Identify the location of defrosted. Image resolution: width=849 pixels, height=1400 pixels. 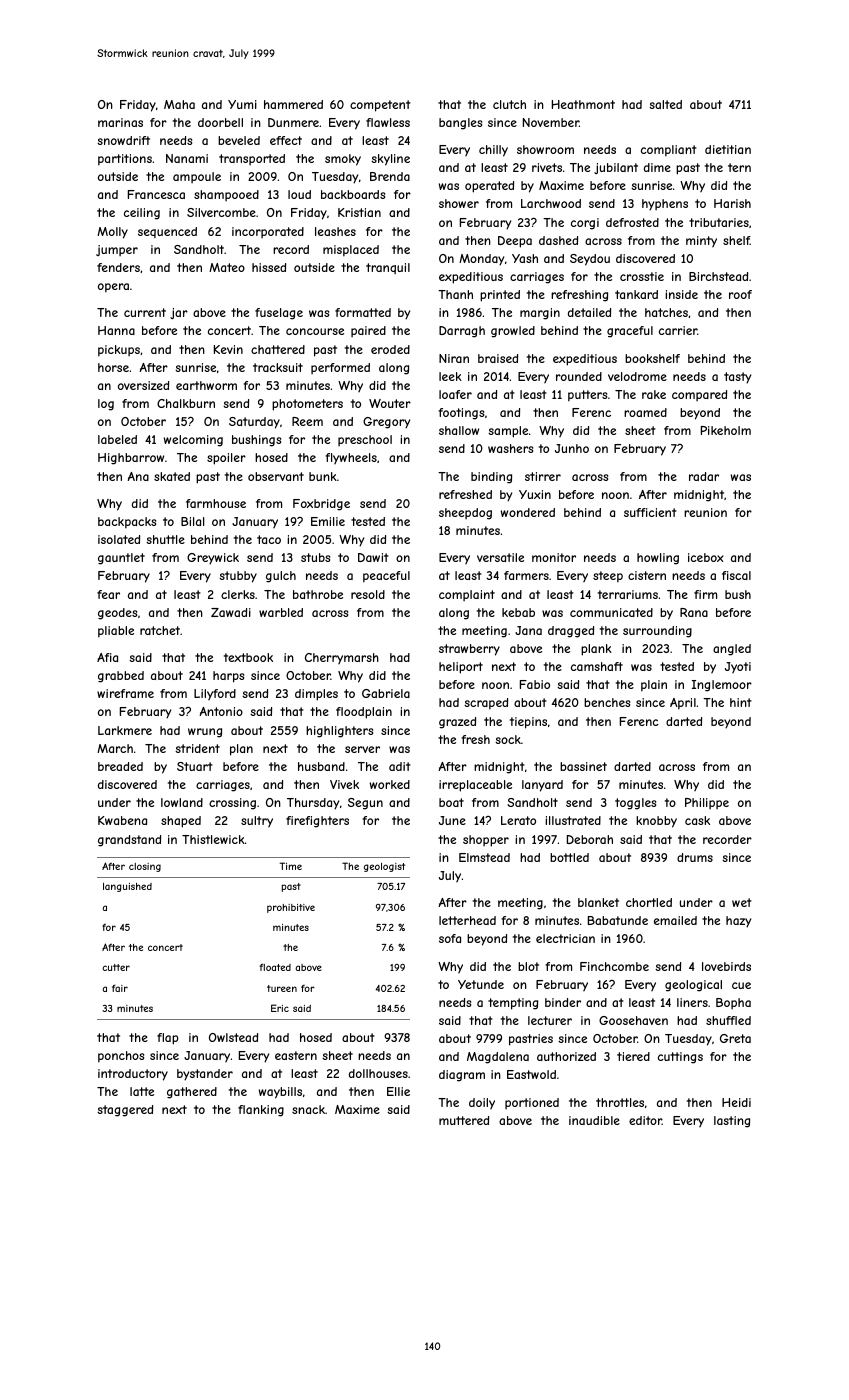
(632, 222).
